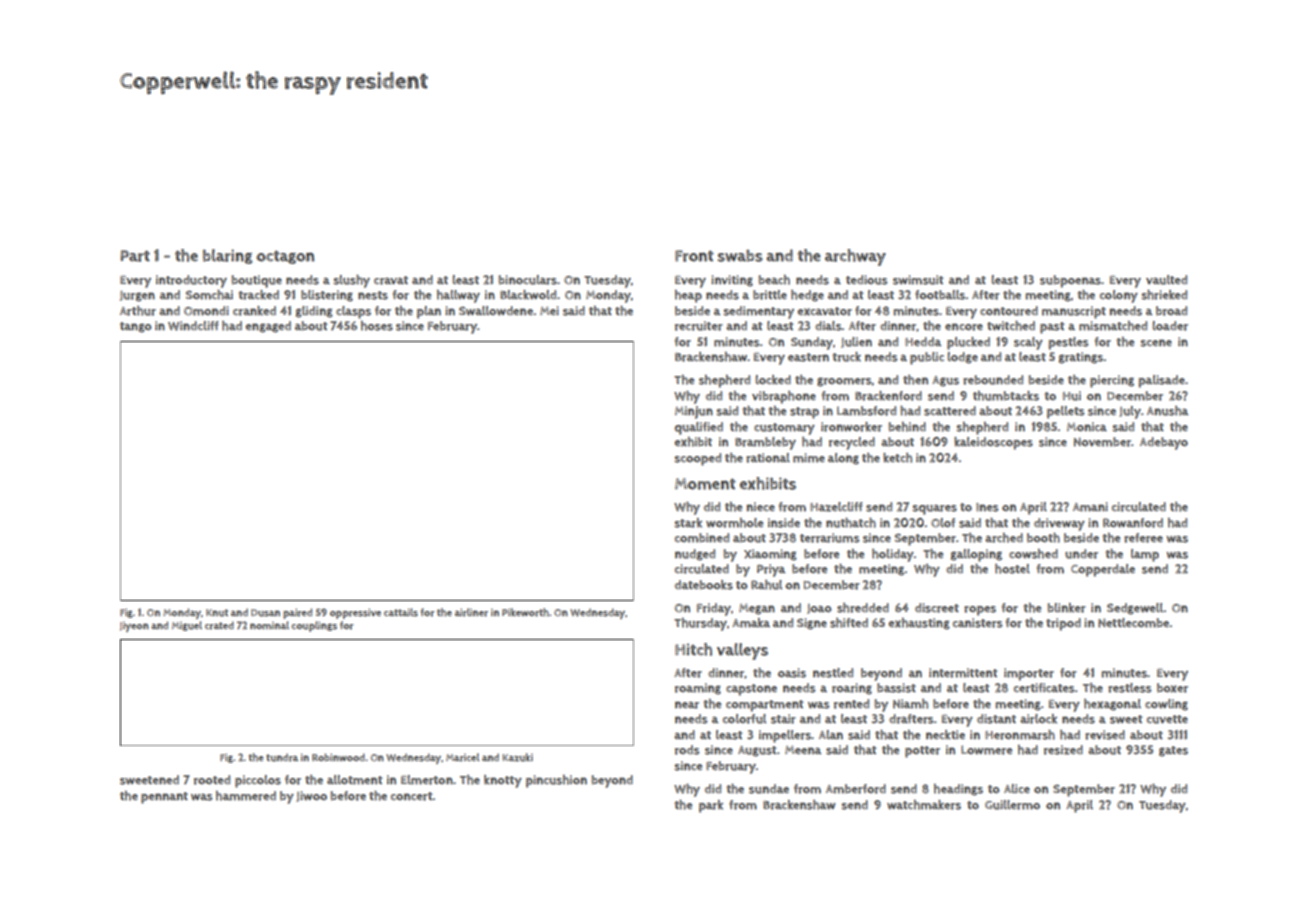 The width and height of the image is (1308, 924). Describe the element at coordinates (268, 327) in the image. I see `engaged` at that location.
